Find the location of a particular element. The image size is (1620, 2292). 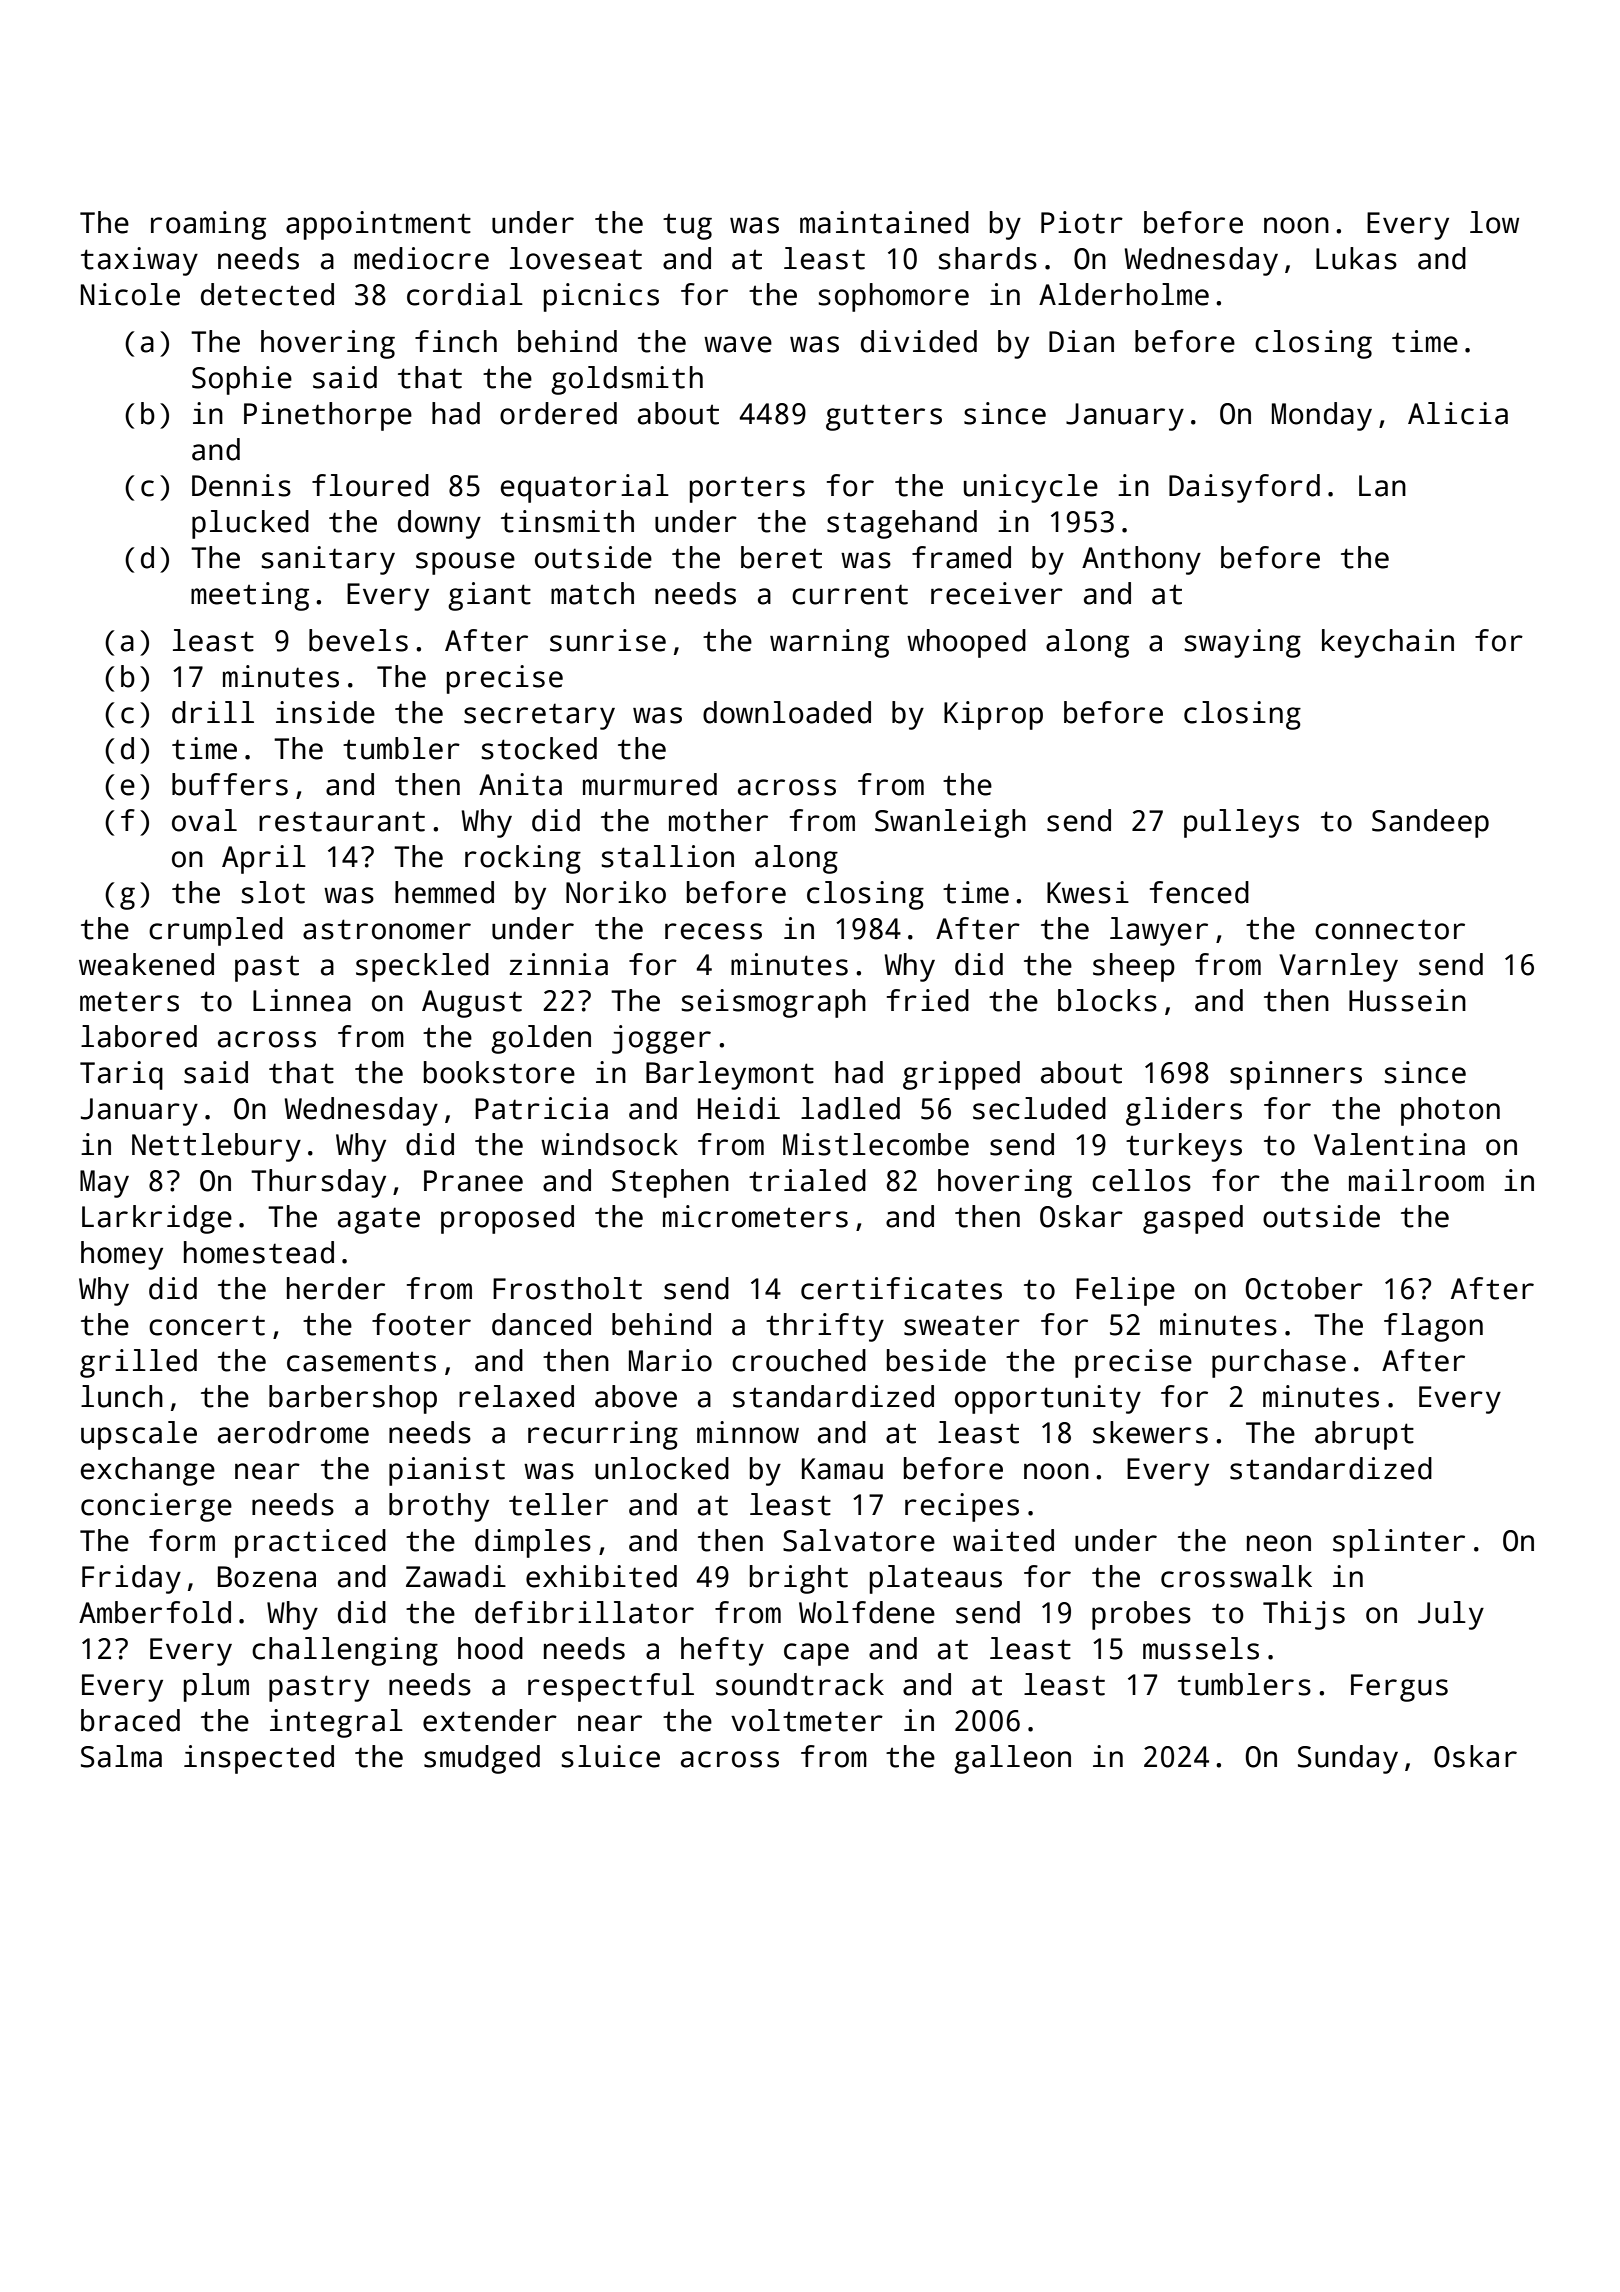

practiced is located at coordinates (310, 1543).
